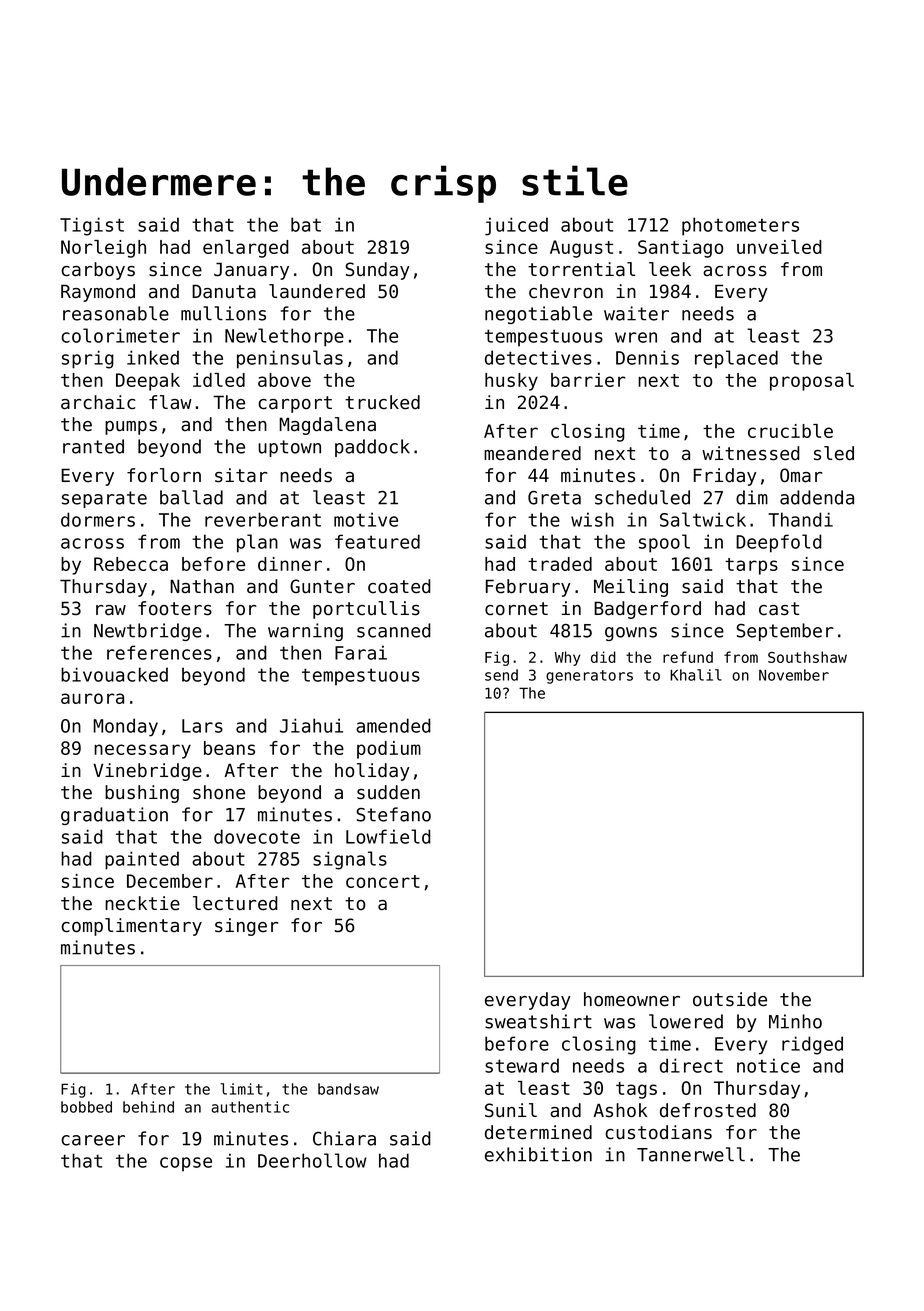 Image resolution: width=924 pixels, height=1311 pixels. Describe the element at coordinates (86, 1107) in the screenshot. I see `bobbed` at that location.
